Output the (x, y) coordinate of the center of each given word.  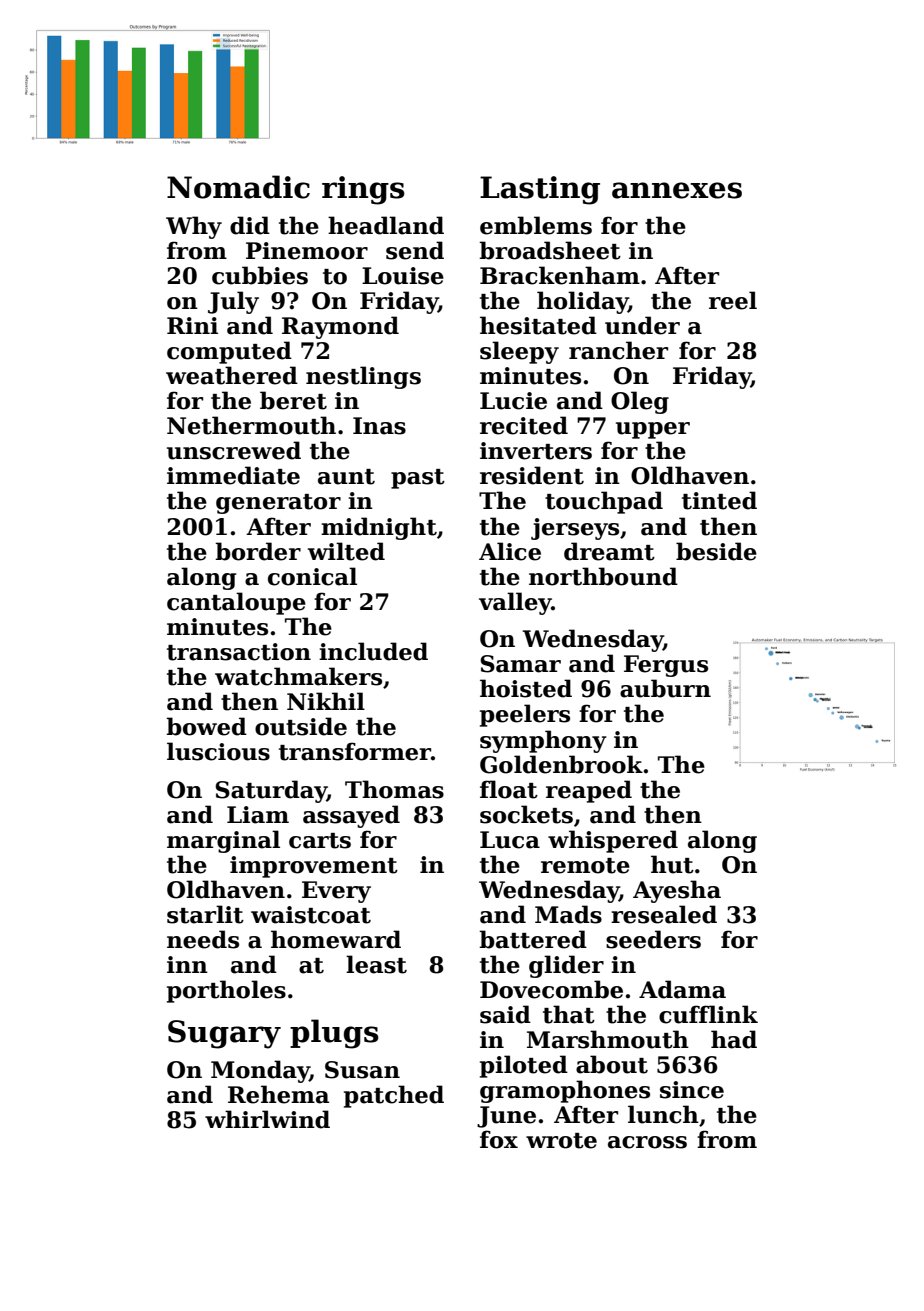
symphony (543, 741)
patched (394, 1096)
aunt (346, 477)
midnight (379, 528)
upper (653, 430)
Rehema (278, 1094)
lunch (663, 1114)
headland (386, 225)
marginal (223, 841)
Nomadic (238, 187)
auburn (665, 688)
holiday (582, 302)
